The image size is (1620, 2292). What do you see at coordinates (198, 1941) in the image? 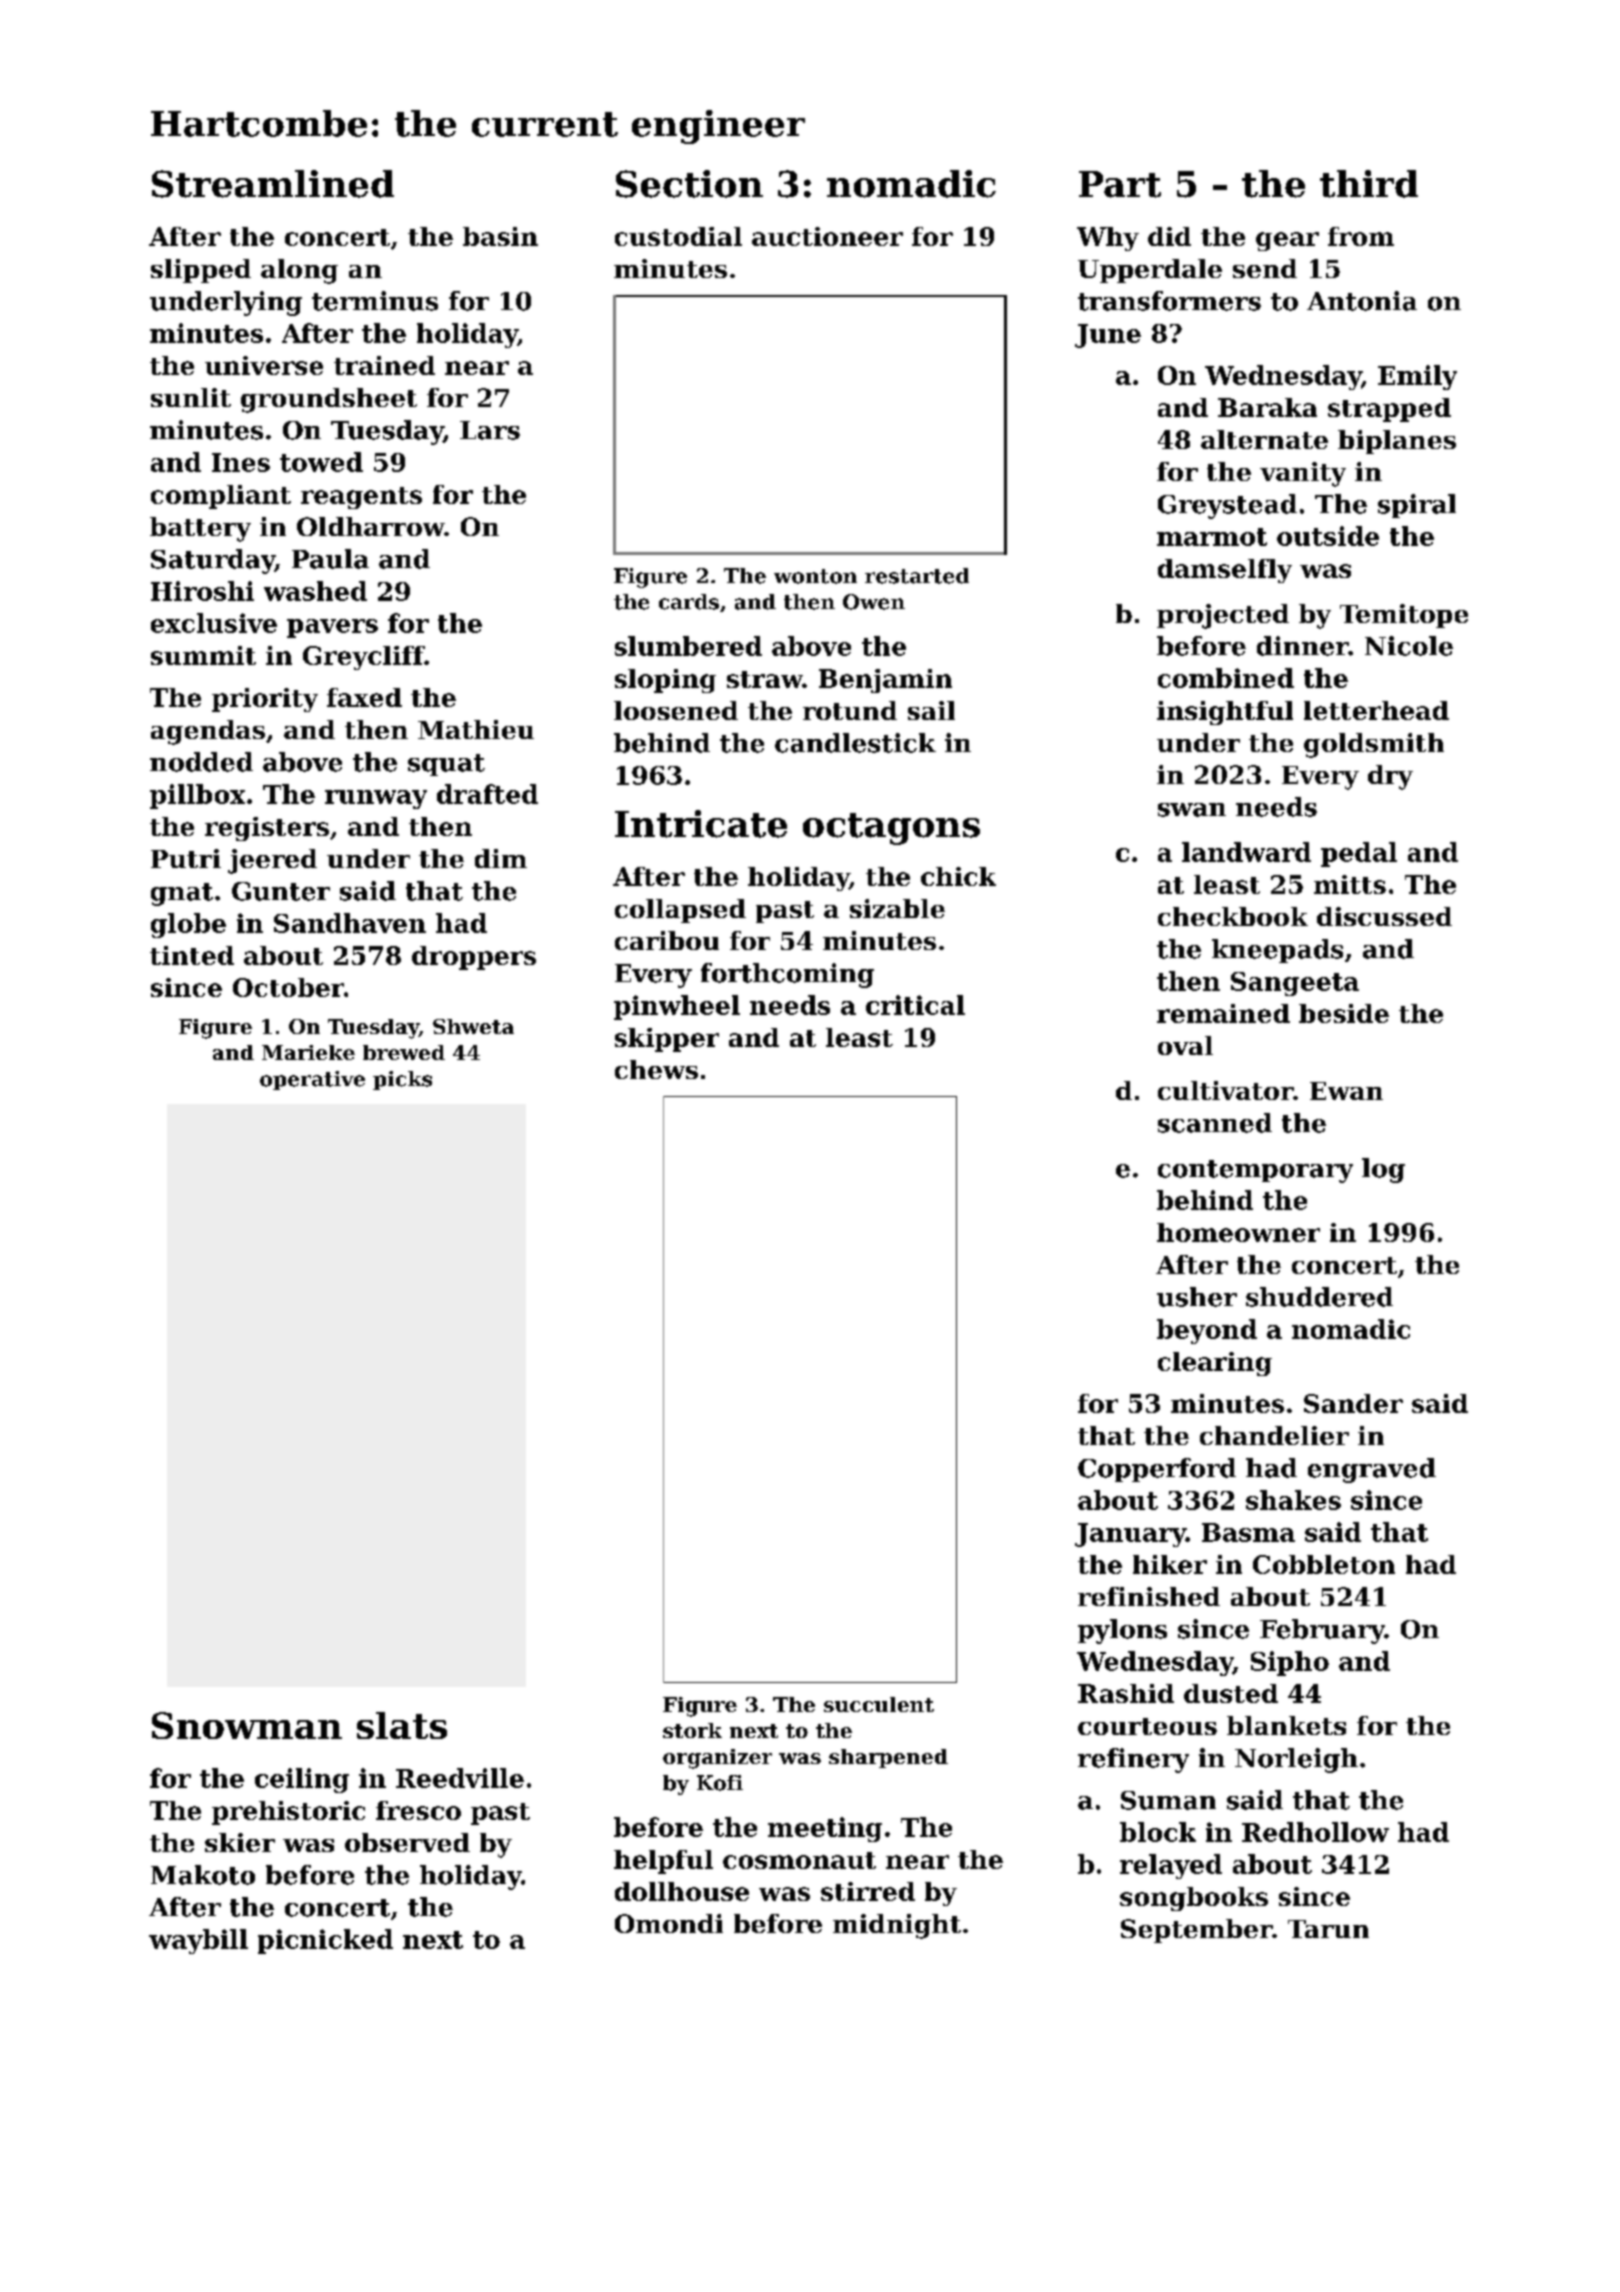
I see `waybill` at bounding box center [198, 1941].
